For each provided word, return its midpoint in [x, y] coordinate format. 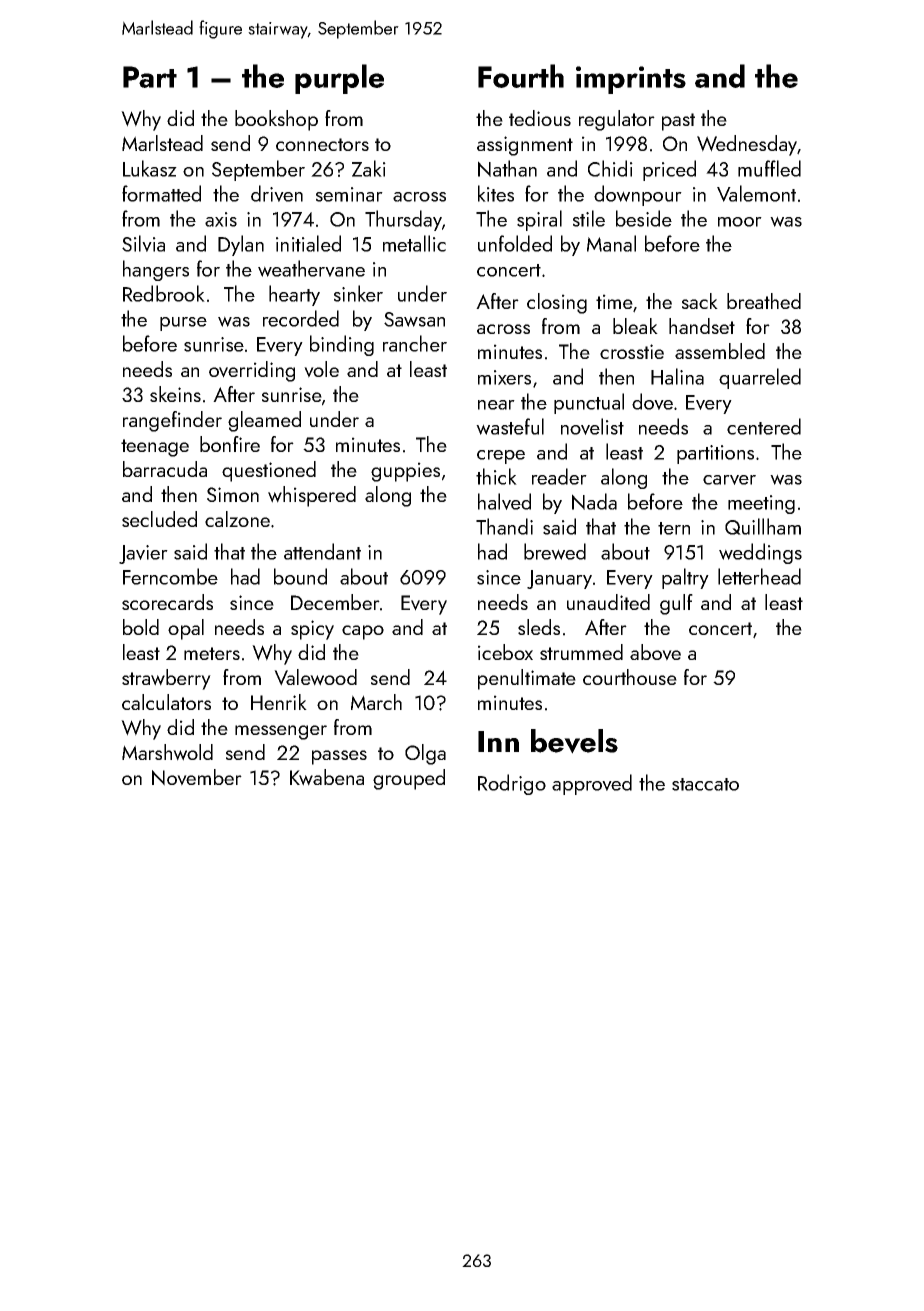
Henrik [279, 702]
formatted [161, 193]
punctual [589, 403]
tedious [540, 118]
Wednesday [747, 145]
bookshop [276, 120]
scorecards [167, 602]
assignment [525, 146]
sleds [539, 627]
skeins [175, 394]
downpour [638, 195]
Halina [677, 376]
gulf [676, 604]
